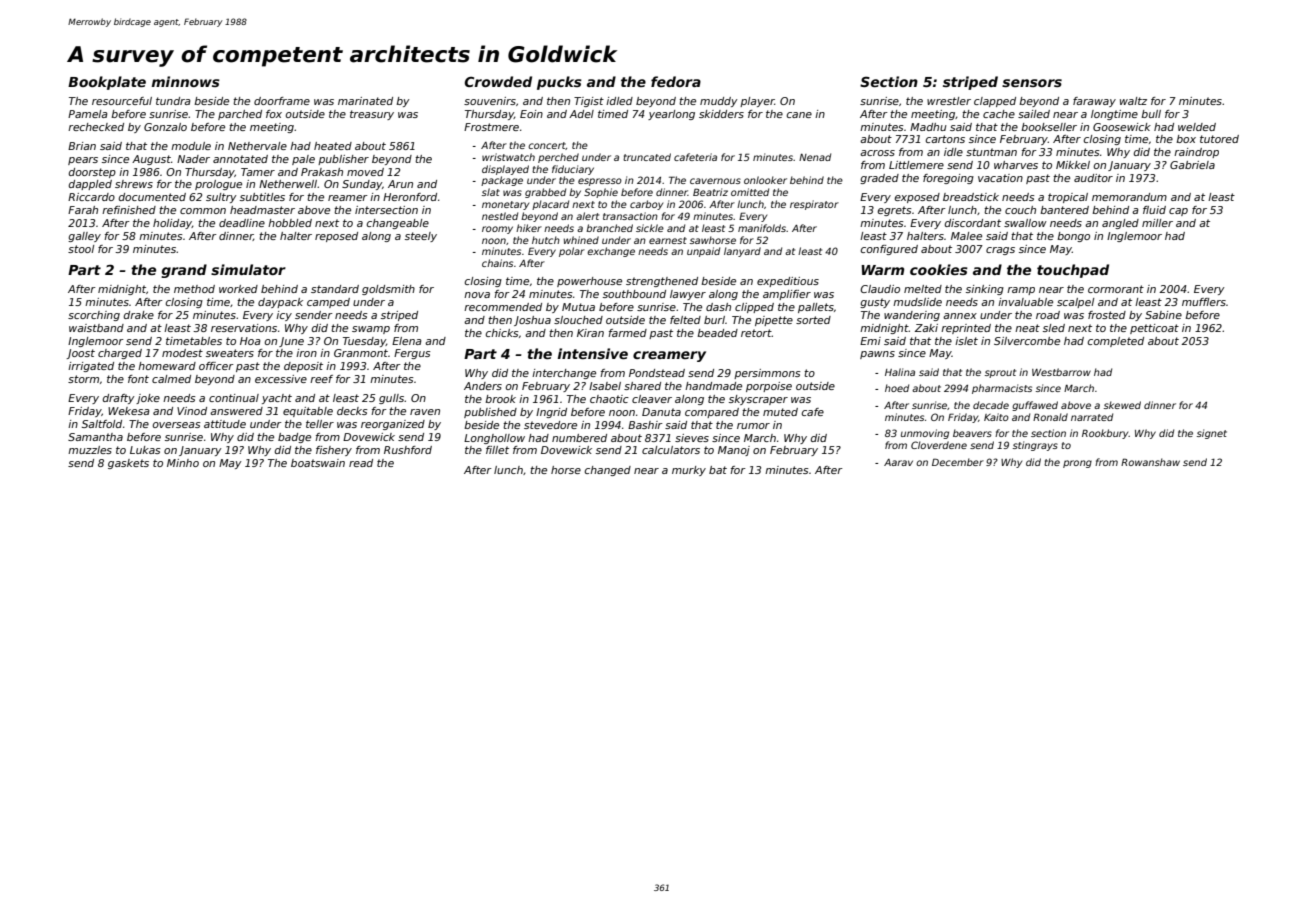  Describe the element at coordinates (242, 223) in the screenshot. I see `deadline` at that location.
